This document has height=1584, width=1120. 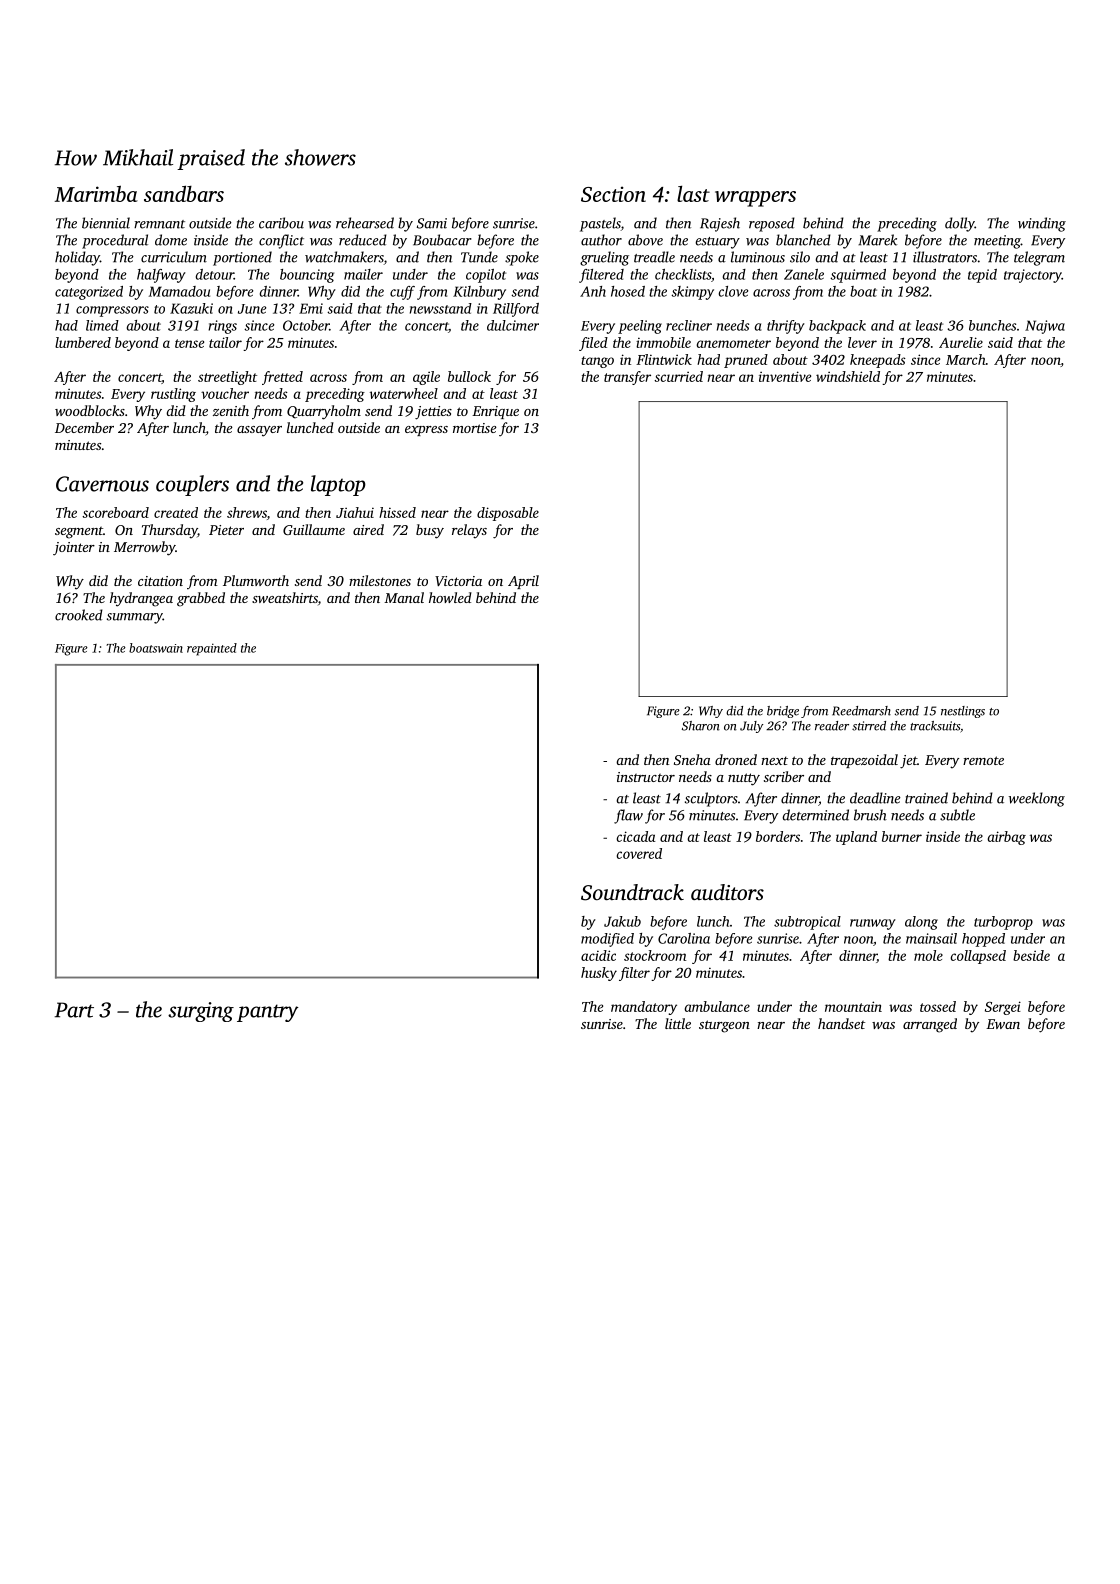 I want to click on Sharon, so click(x=701, y=726).
